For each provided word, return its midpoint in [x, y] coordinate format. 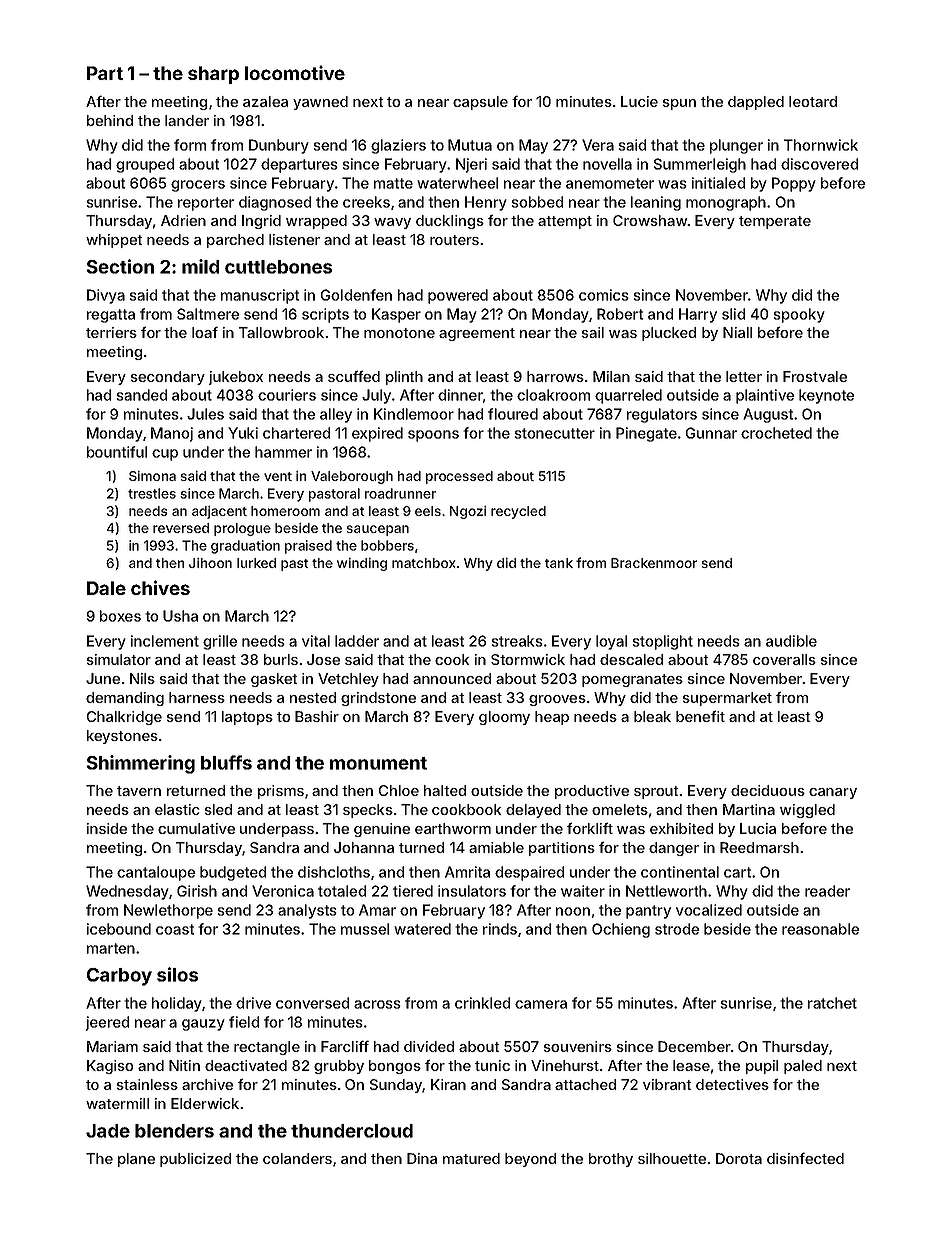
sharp [213, 75]
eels [428, 511]
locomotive [295, 72]
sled [218, 809]
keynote [826, 396]
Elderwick [205, 1103]
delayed [533, 811]
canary [833, 793]
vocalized [709, 910]
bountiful [117, 452]
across [377, 1004]
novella [607, 164]
